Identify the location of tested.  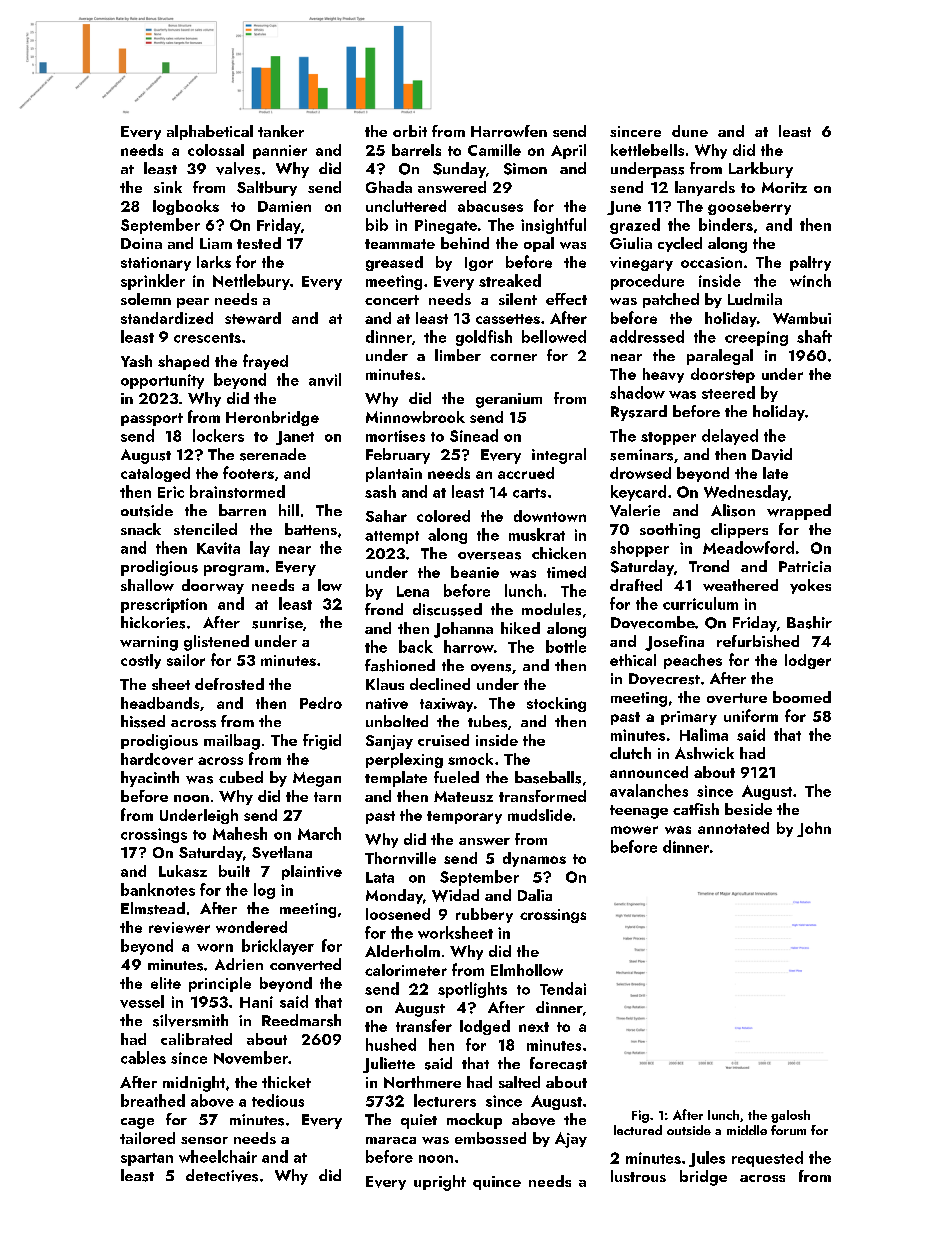
(259, 243).
